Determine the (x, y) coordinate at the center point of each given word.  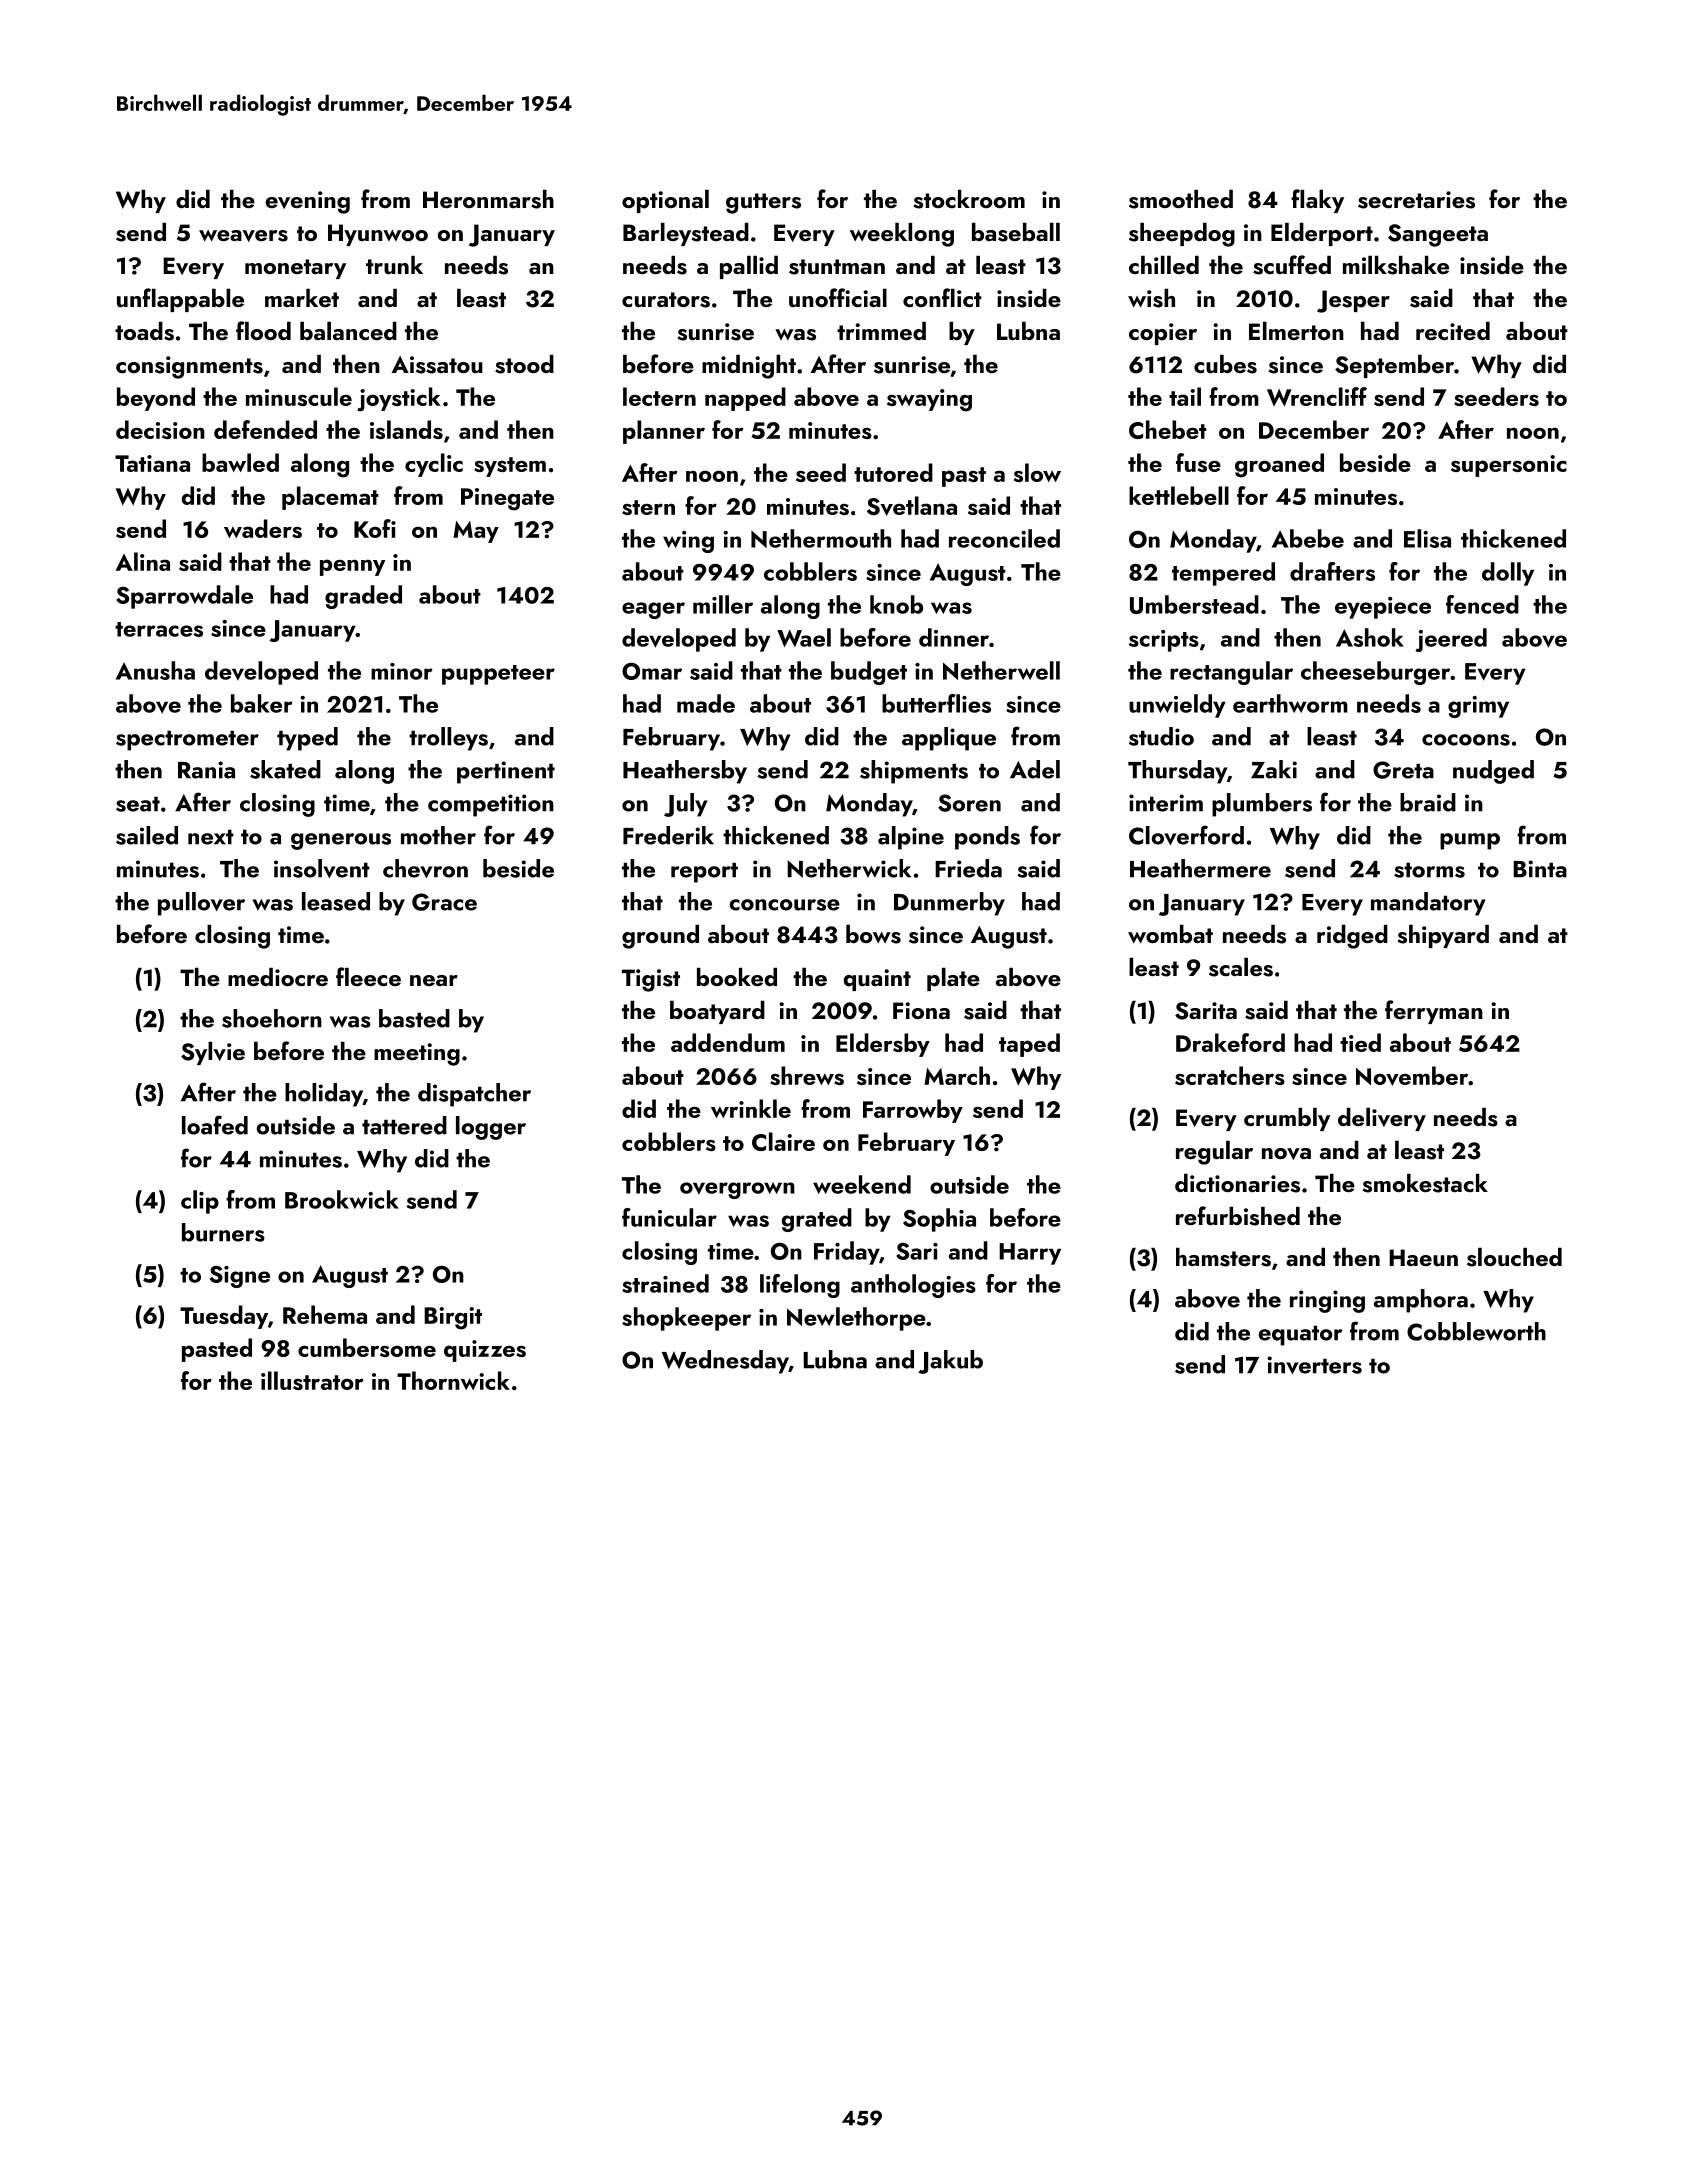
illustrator (312, 1380)
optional (665, 201)
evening (308, 202)
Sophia (939, 1220)
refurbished (1238, 1216)
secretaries (1416, 200)
